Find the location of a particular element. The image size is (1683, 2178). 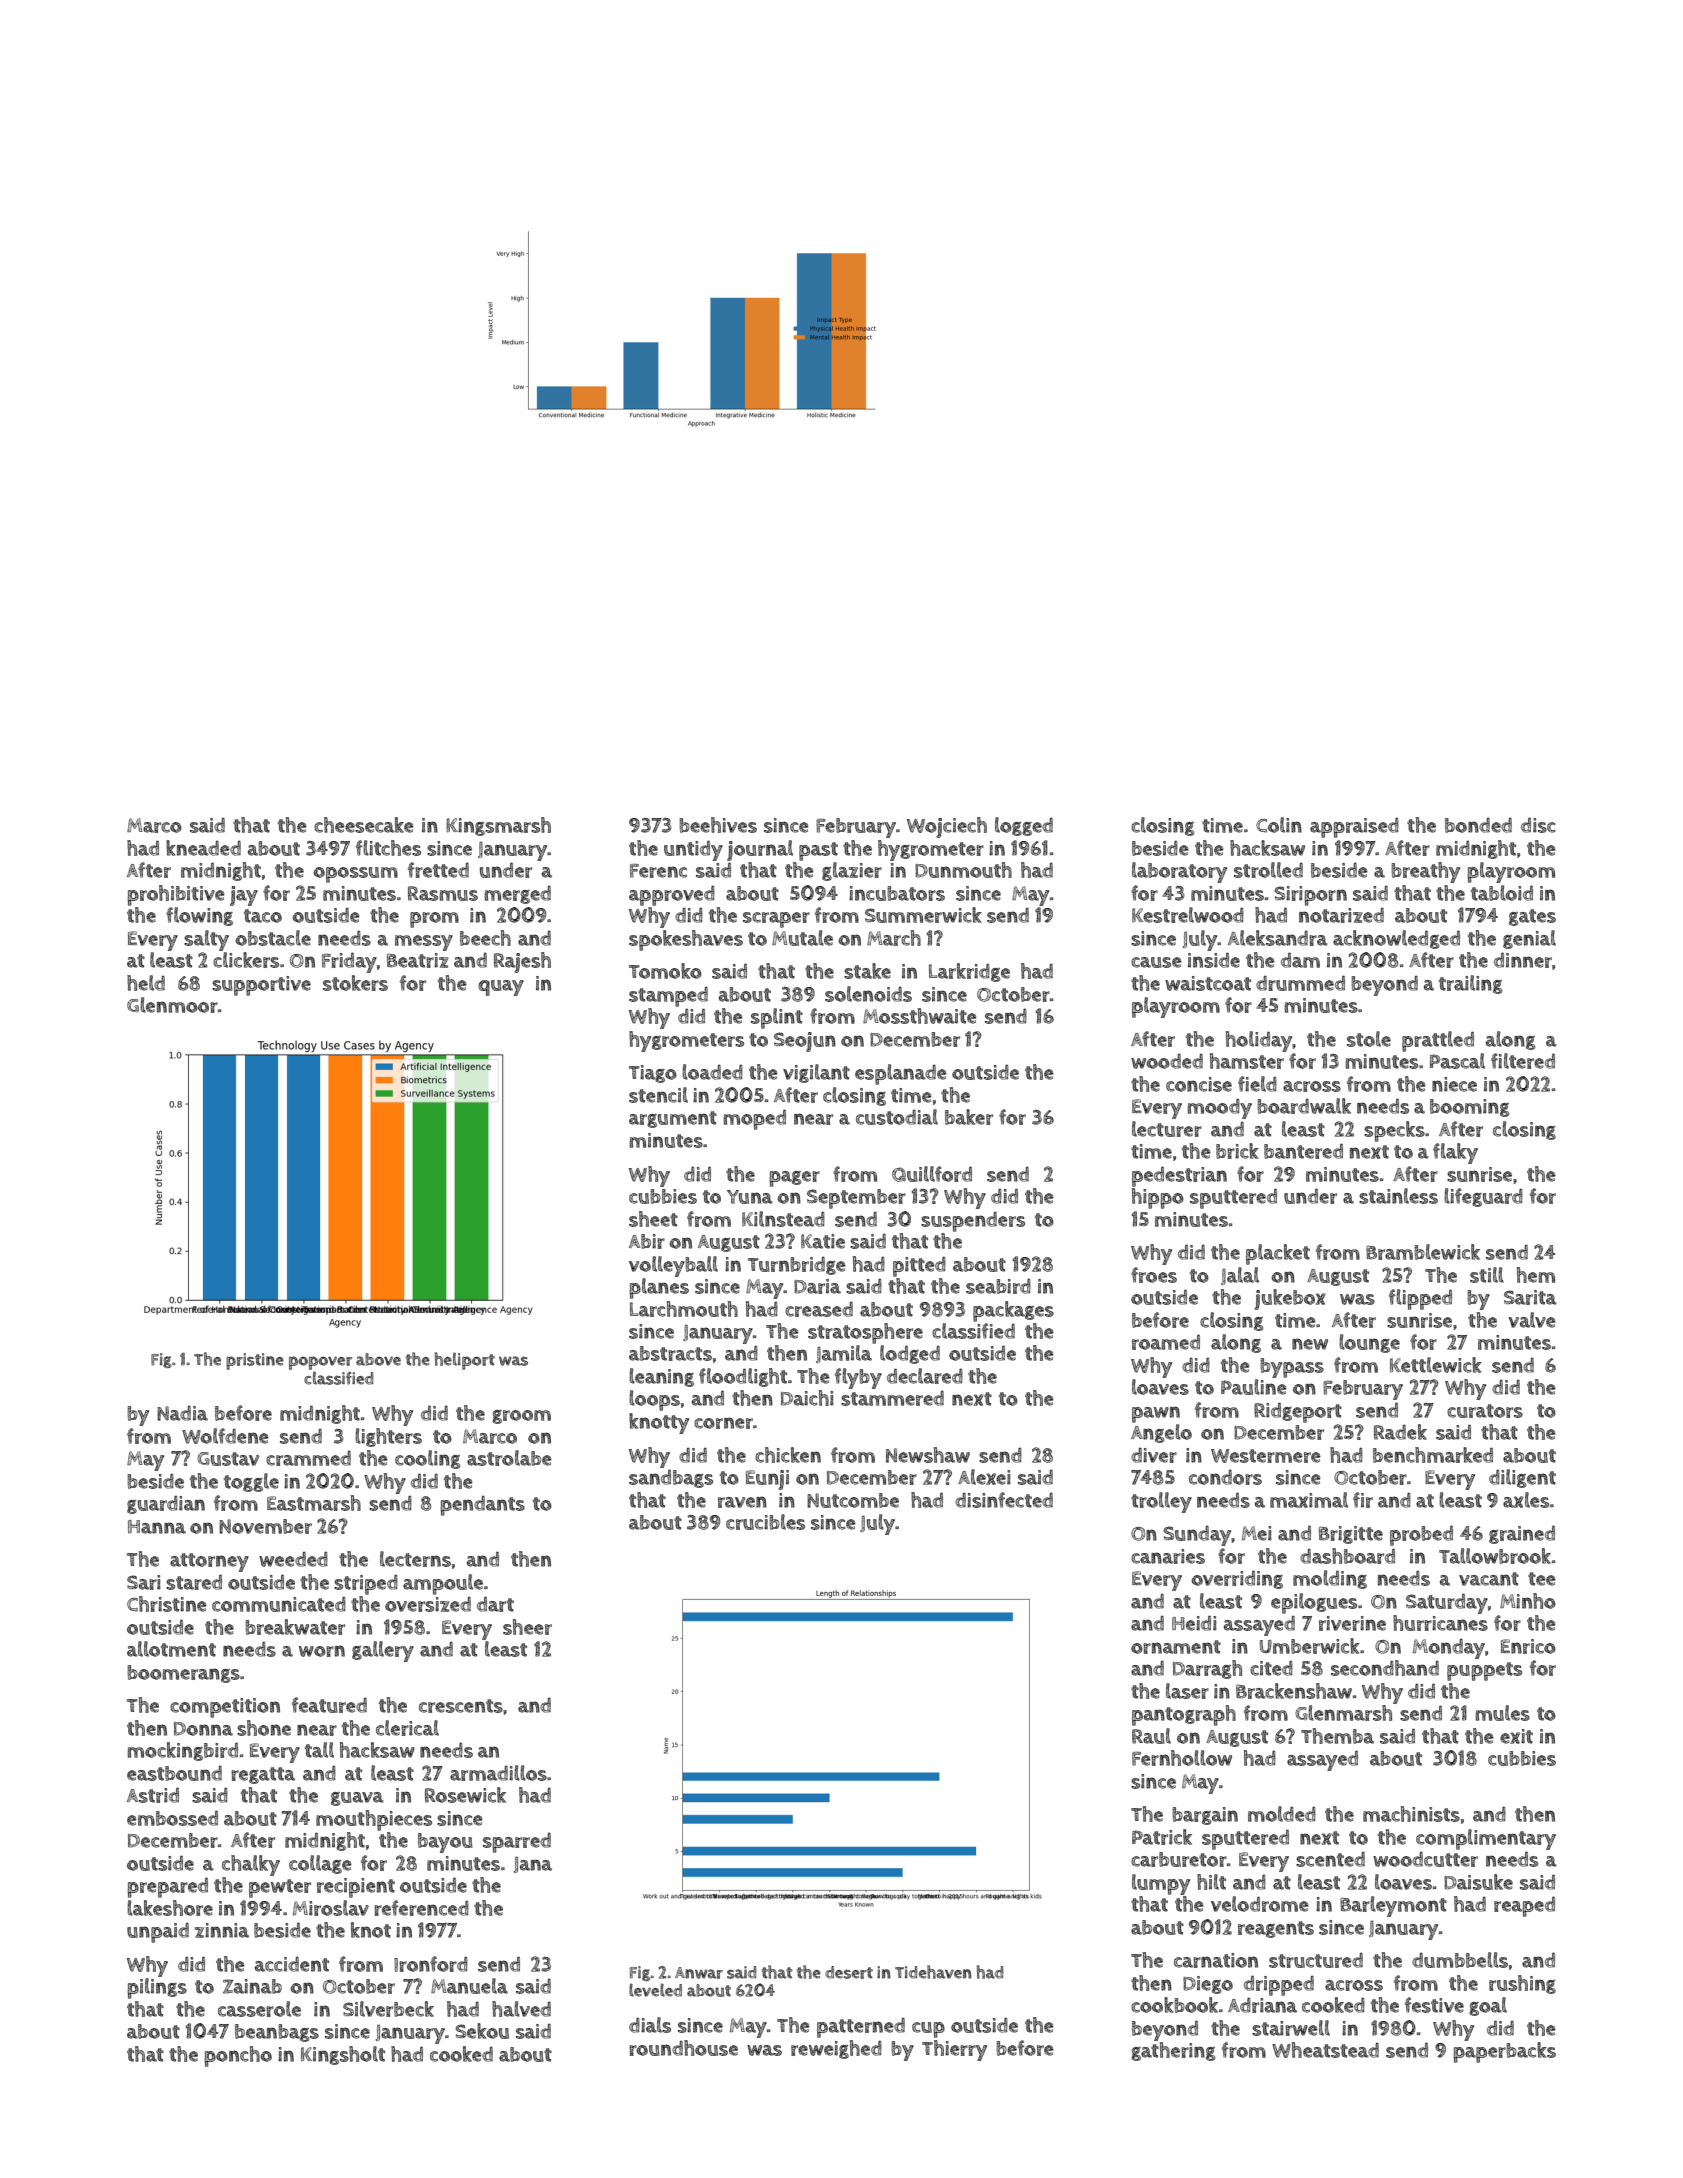

logged is located at coordinates (1024, 826).
